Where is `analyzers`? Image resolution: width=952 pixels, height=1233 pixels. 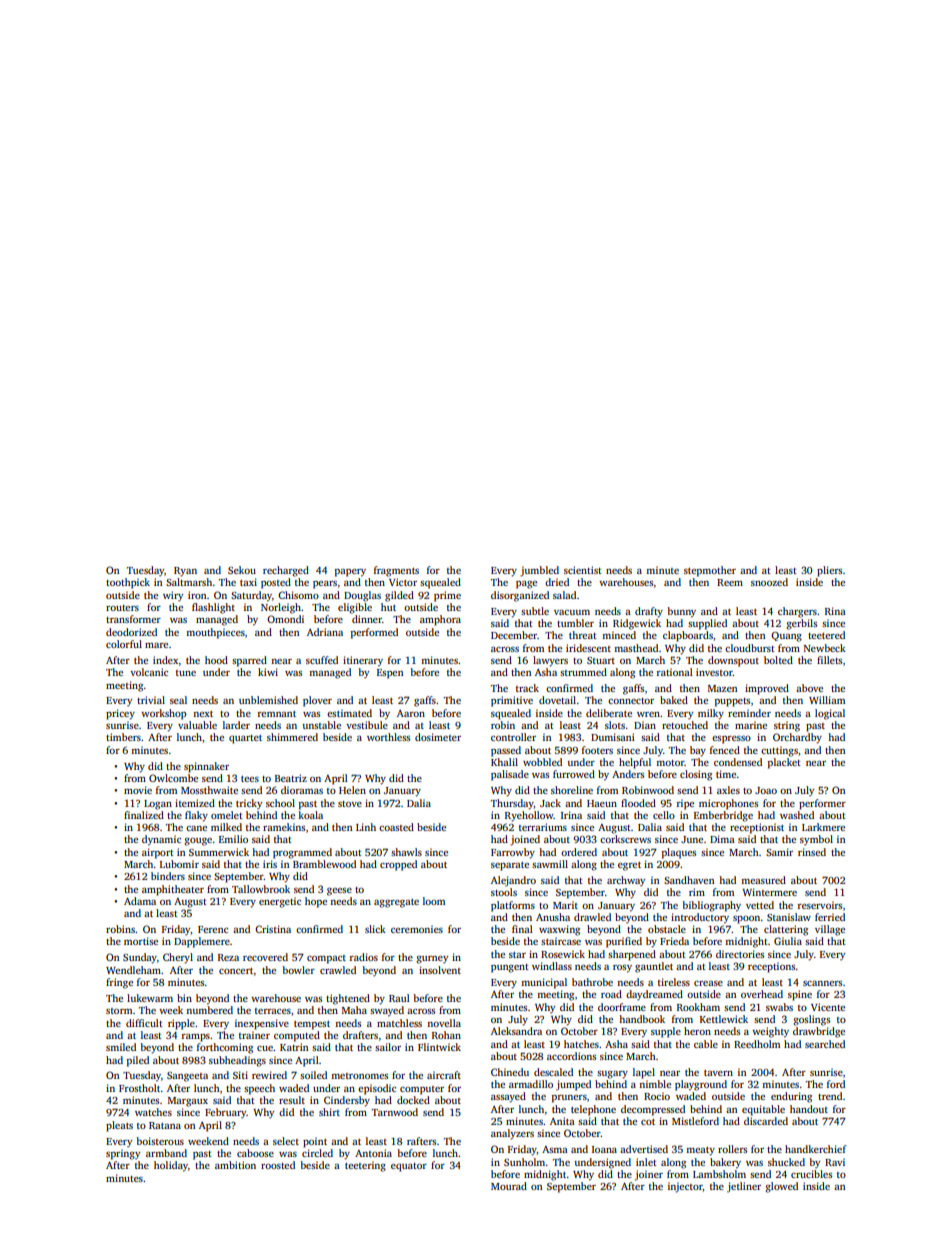
analyzers is located at coordinates (512, 1134).
